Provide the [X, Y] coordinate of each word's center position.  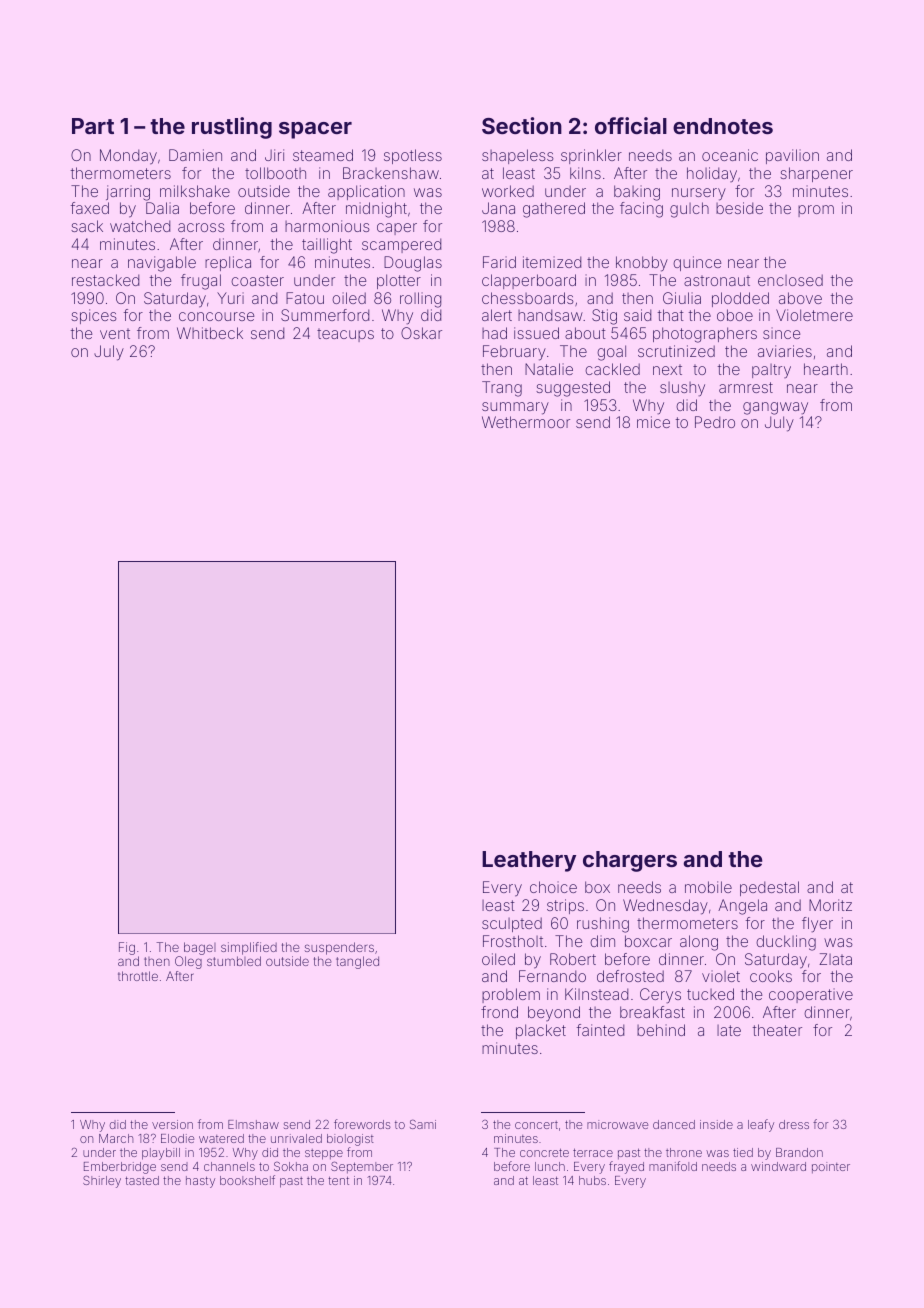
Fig [127, 948]
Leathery [529, 861]
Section [522, 125]
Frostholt [513, 941]
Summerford [325, 315]
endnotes [723, 126]
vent [115, 333]
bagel [200, 948]
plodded [740, 299]
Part [93, 126]
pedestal [769, 888]
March [116, 1138]
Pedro [715, 422]
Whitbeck [210, 333]
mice [653, 422]
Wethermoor [526, 422]
